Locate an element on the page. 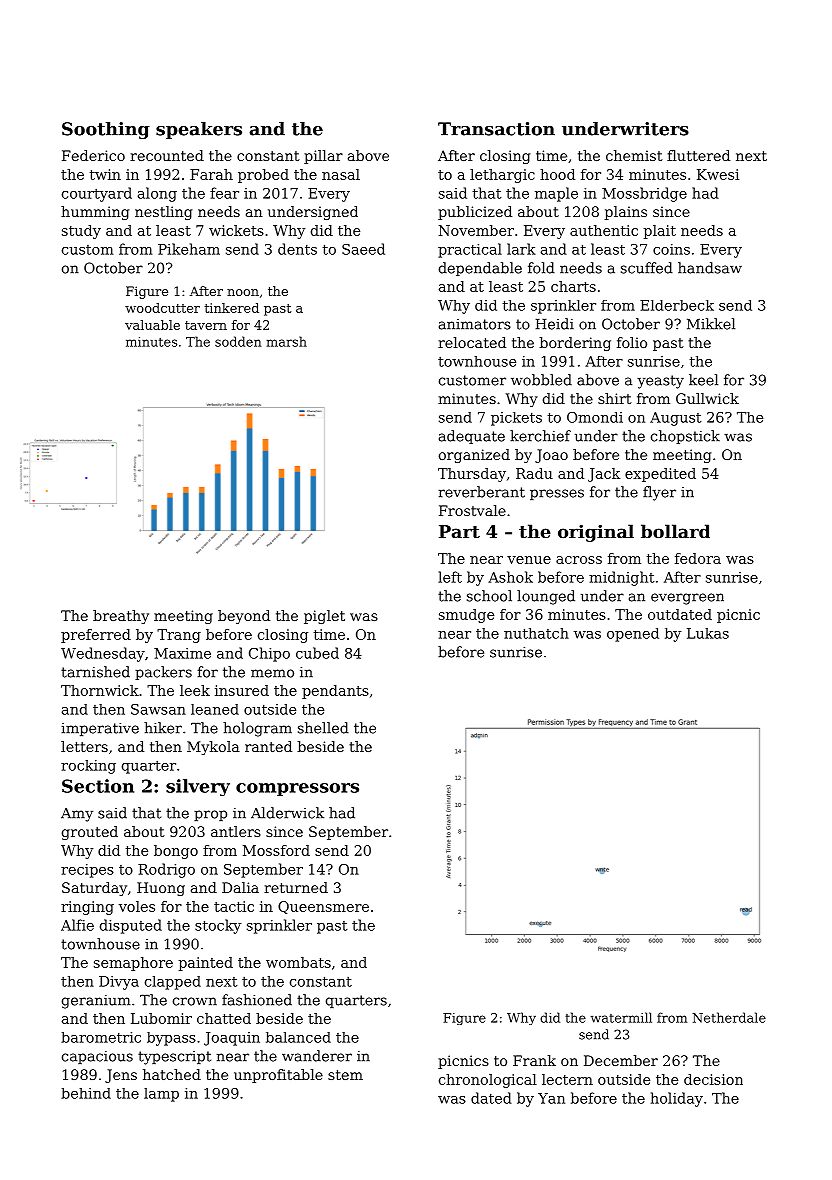 This image has width=832, height=1180. lamp is located at coordinates (161, 1095).
